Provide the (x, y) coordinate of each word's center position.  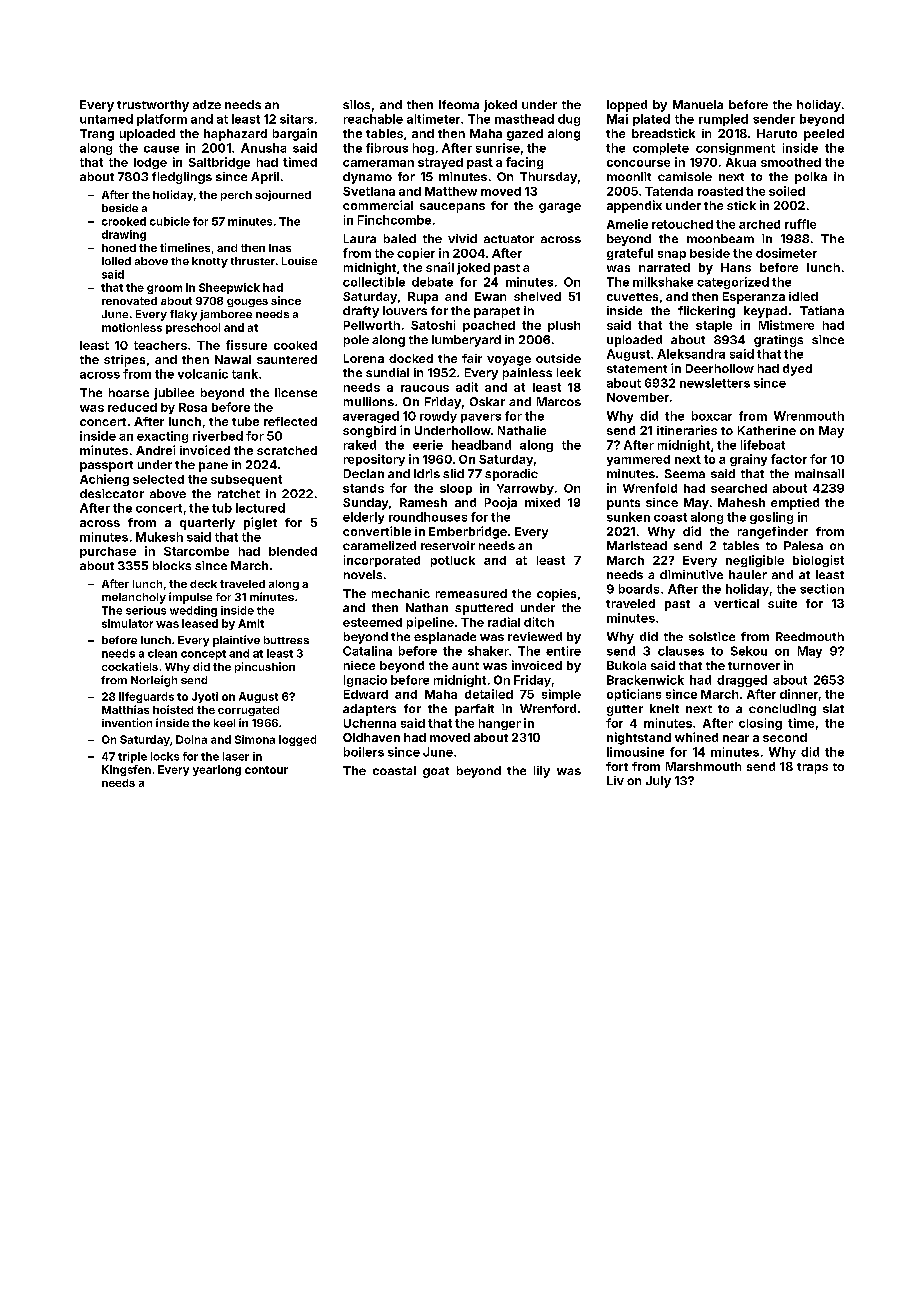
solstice (712, 636)
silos (356, 104)
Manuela (698, 104)
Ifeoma (459, 104)
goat (436, 772)
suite (782, 603)
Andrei (155, 450)
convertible (377, 531)
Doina (191, 739)
